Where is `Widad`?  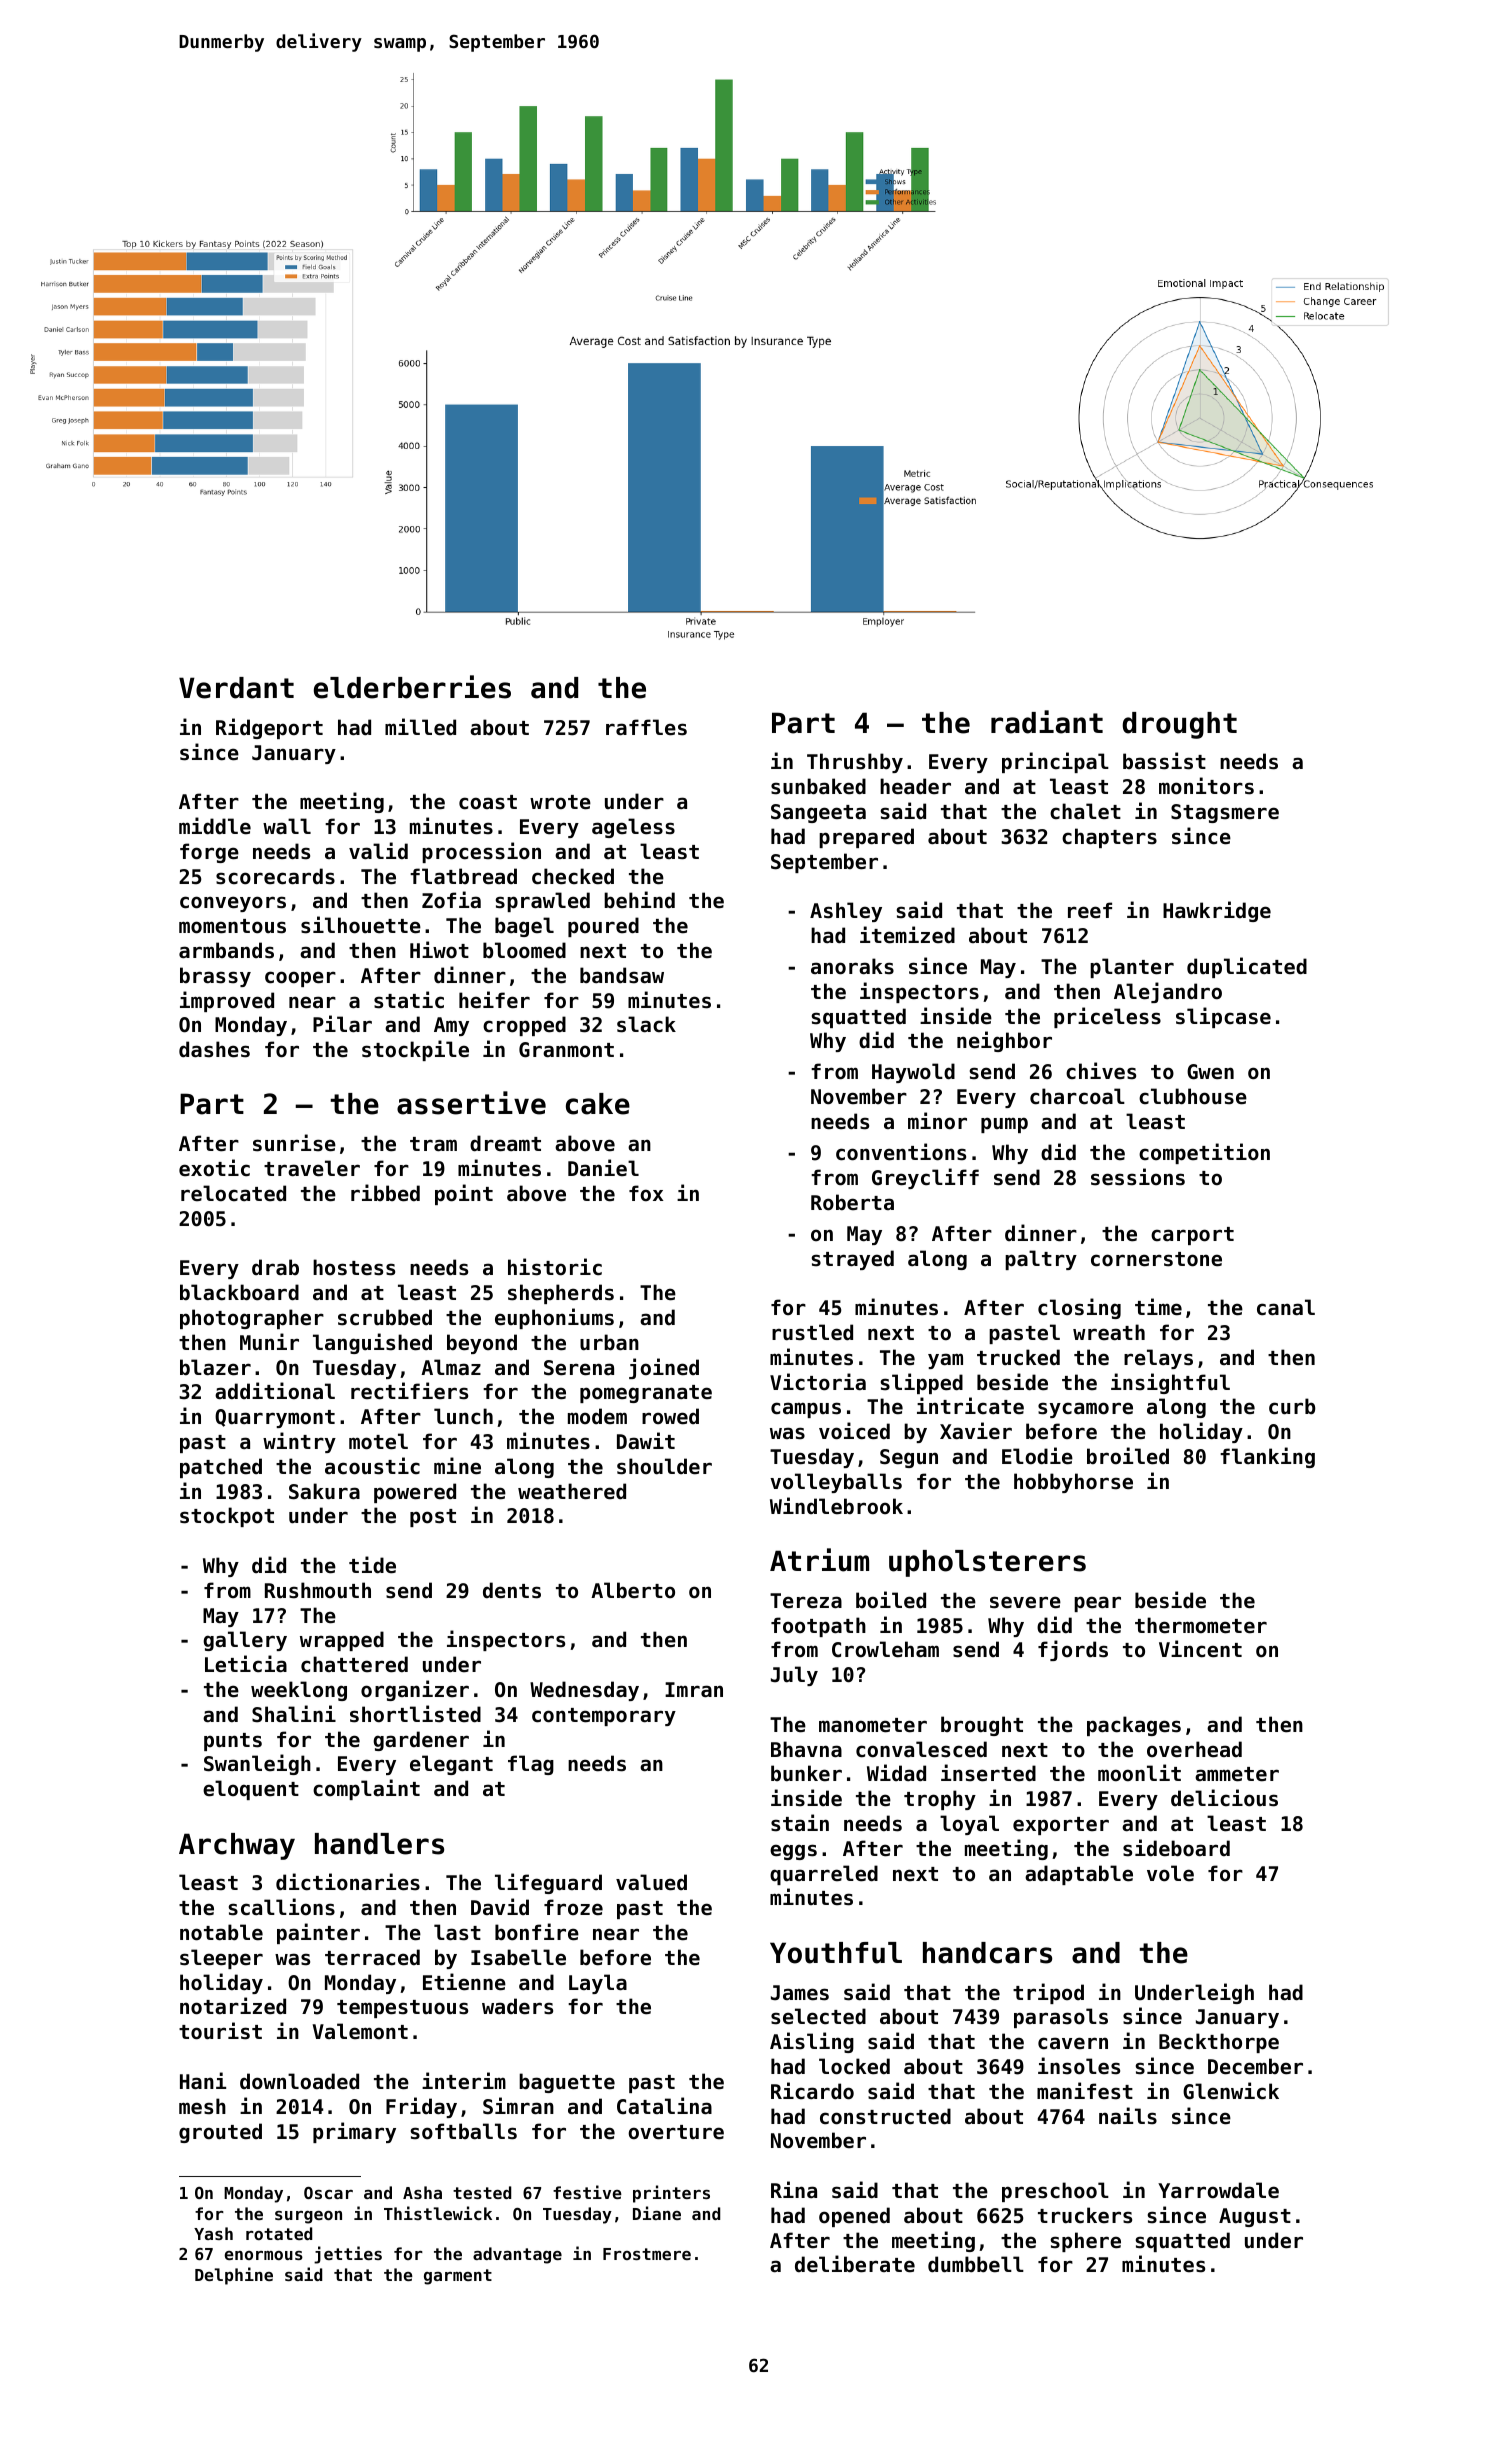
Widad is located at coordinates (896, 1772).
